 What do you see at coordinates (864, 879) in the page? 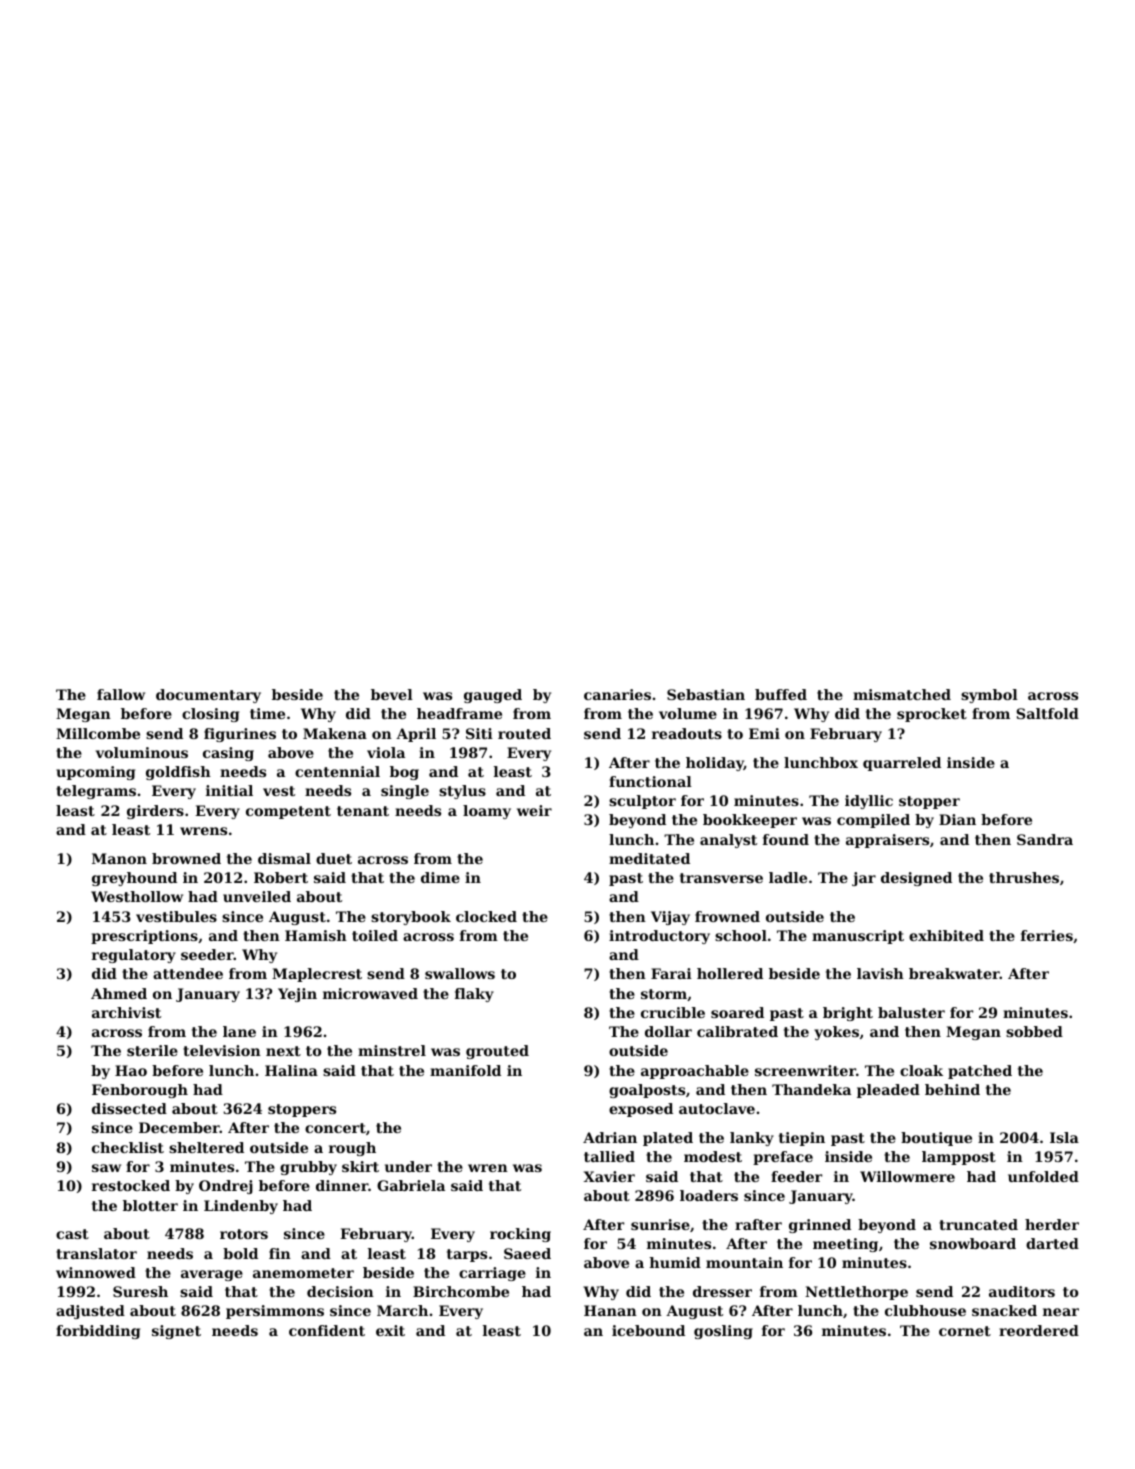
I see `jar` at bounding box center [864, 879].
